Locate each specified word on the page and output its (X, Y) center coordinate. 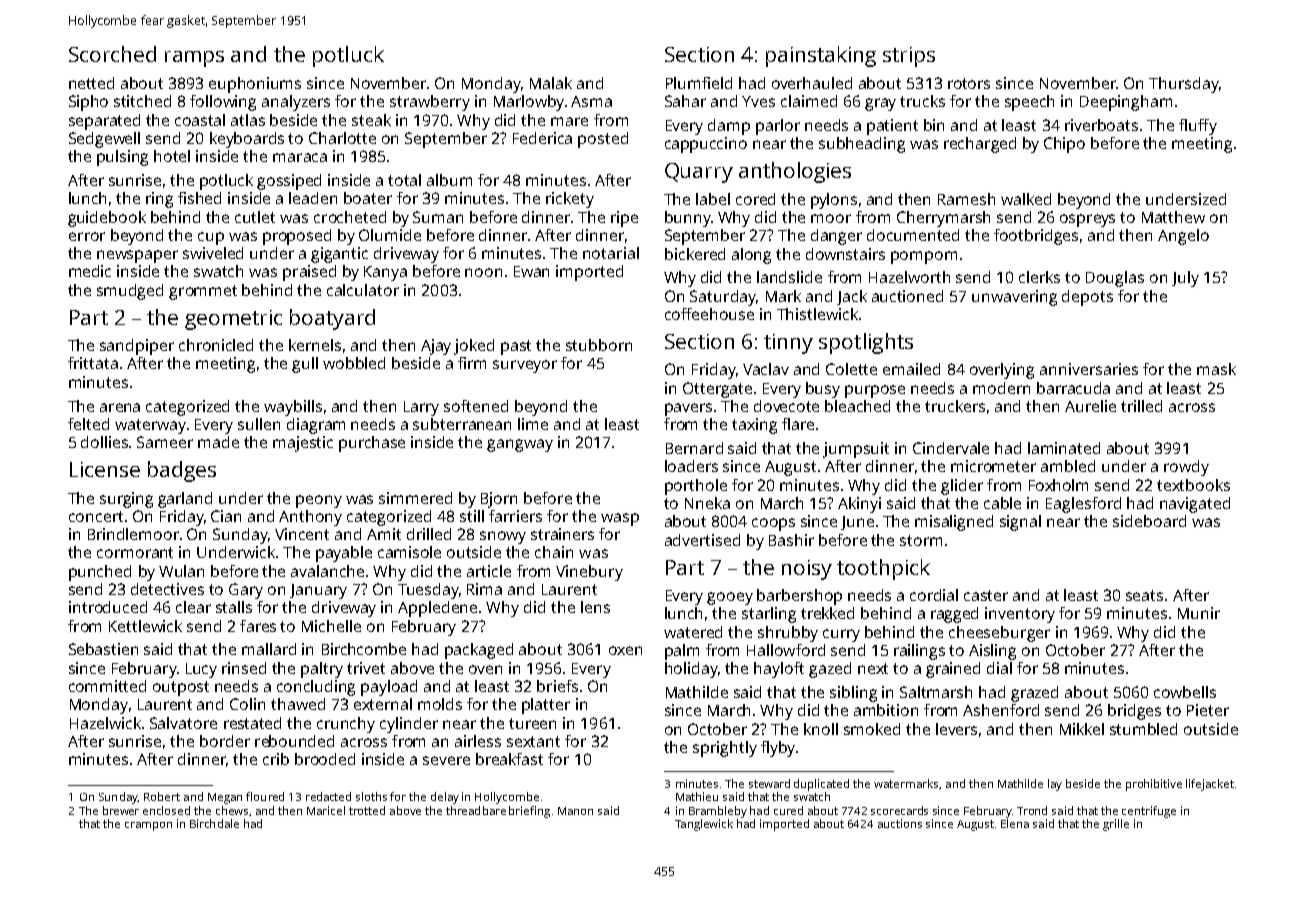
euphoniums (255, 85)
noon (483, 272)
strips (909, 57)
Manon (575, 811)
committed (107, 686)
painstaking (821, 56)
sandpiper (137, 347)
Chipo (1064, 145)
